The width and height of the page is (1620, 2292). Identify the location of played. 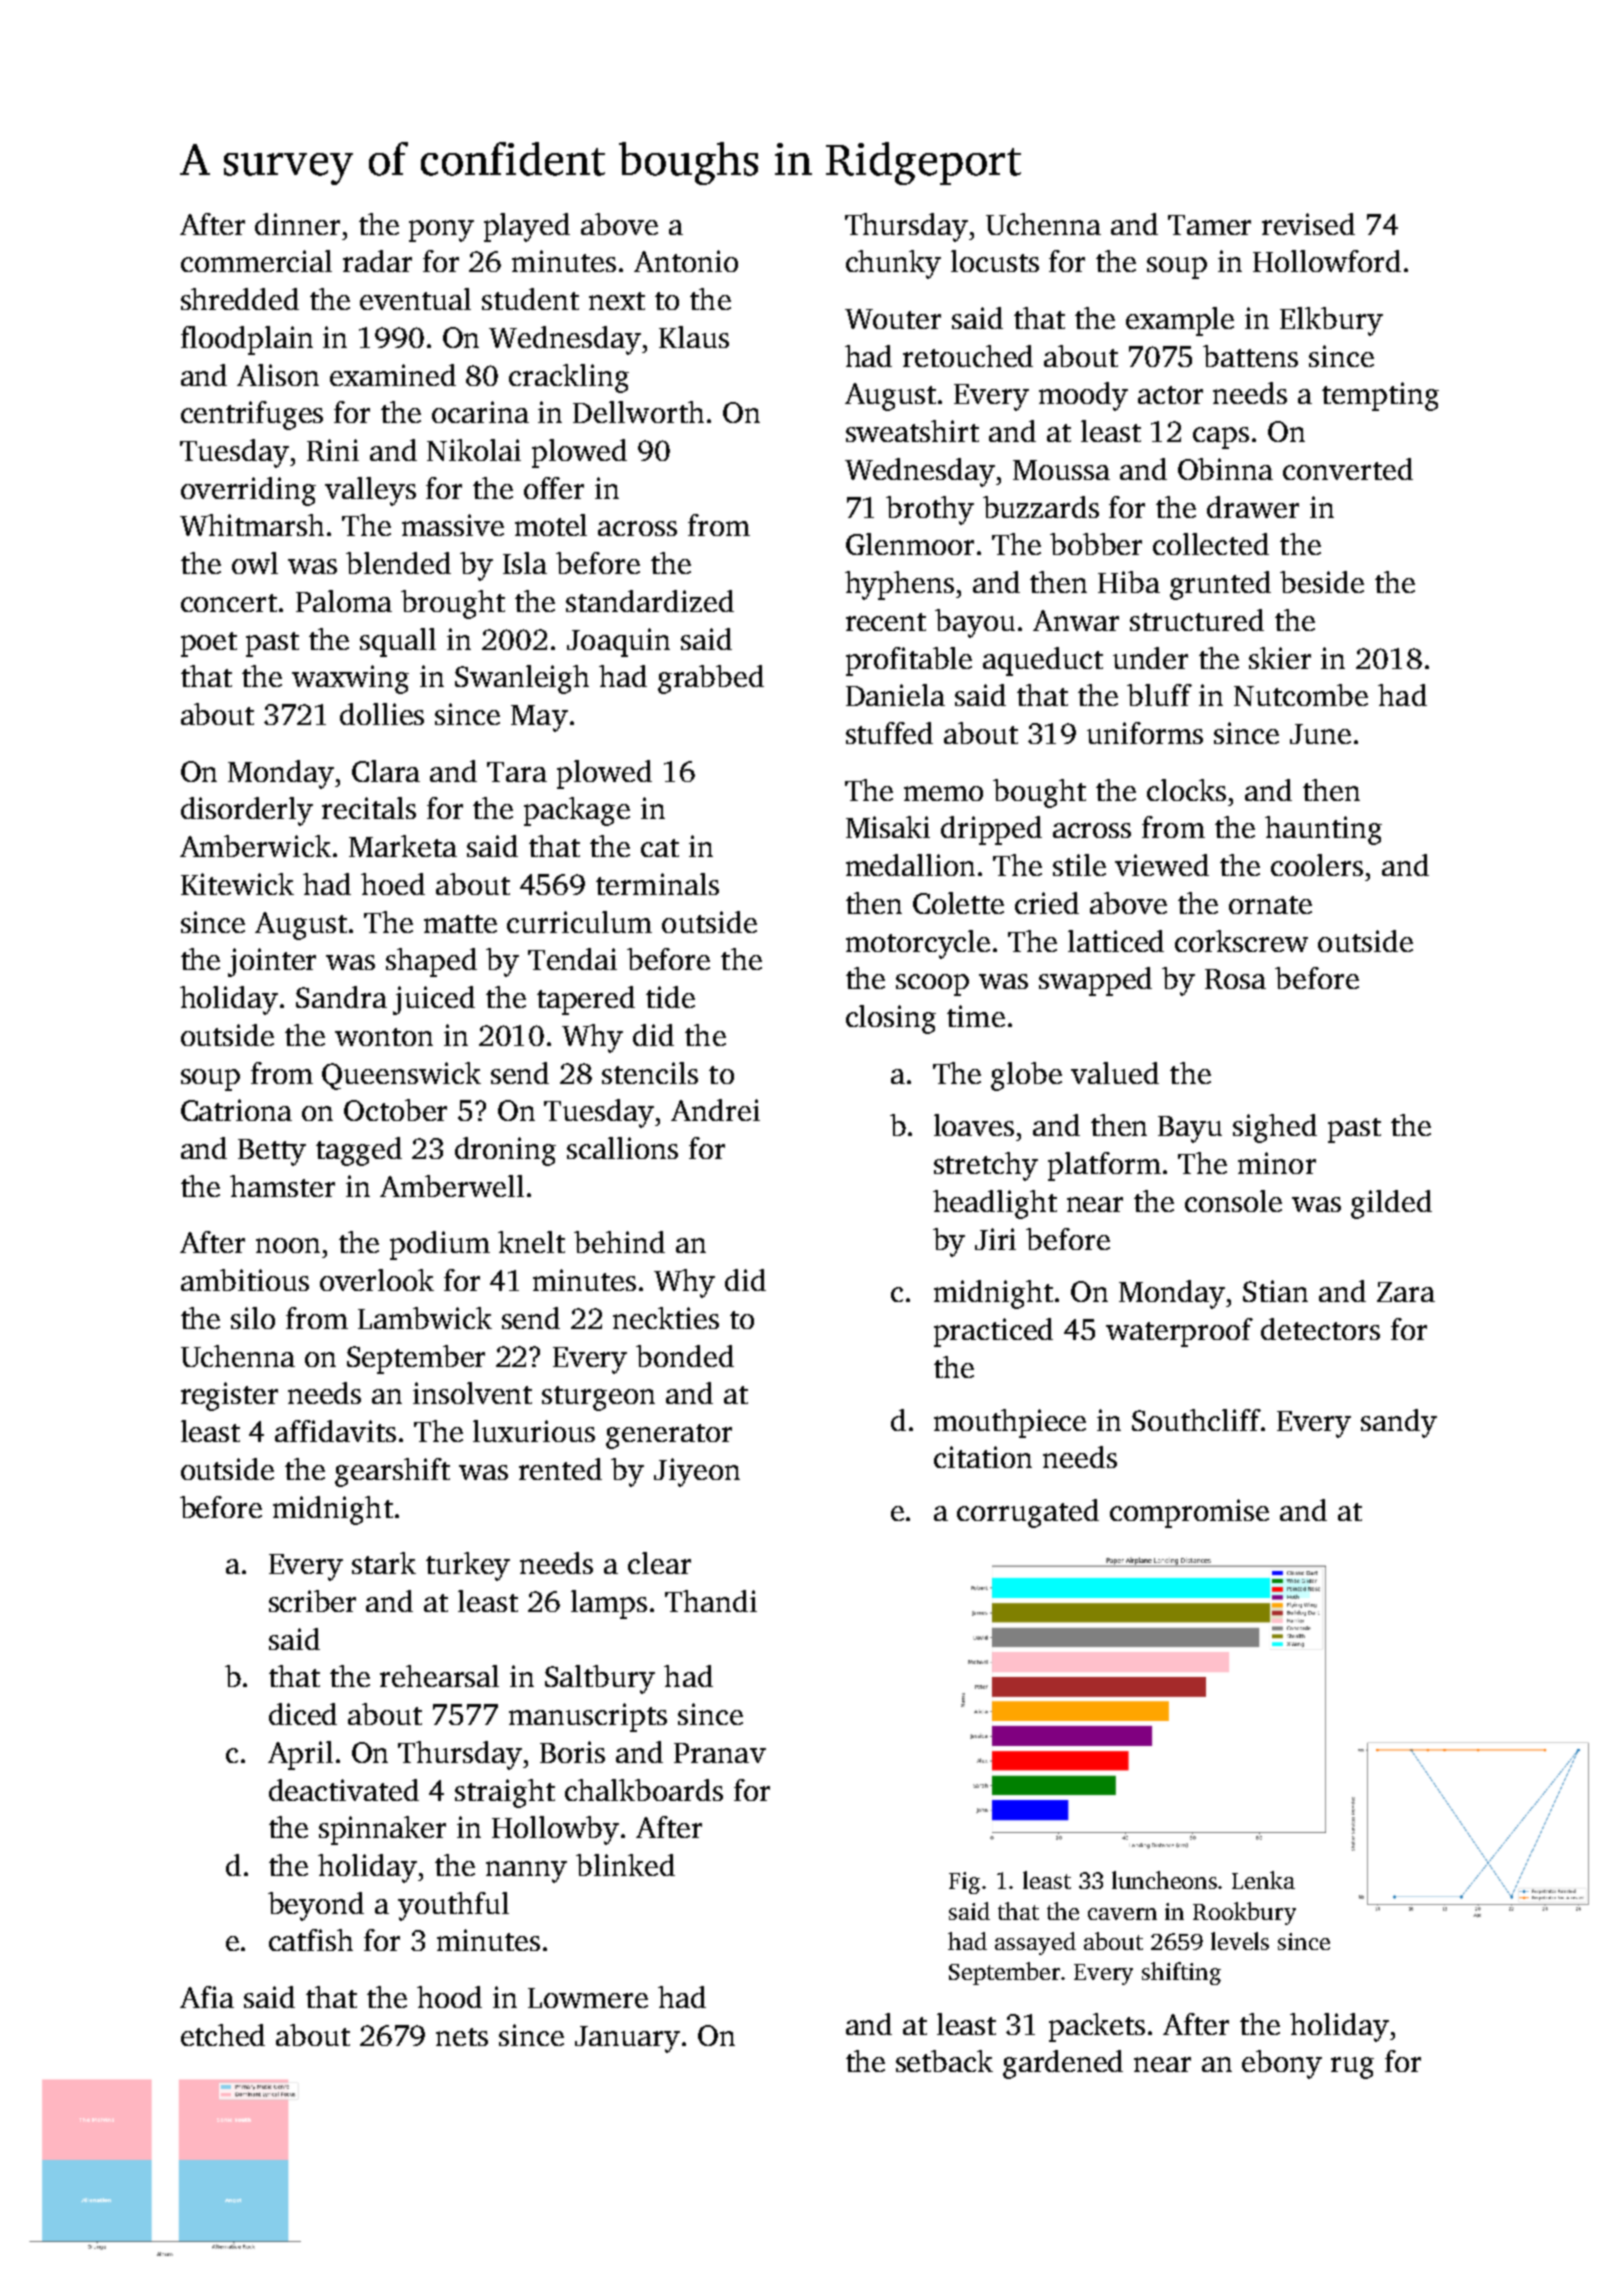
(527, 227).
